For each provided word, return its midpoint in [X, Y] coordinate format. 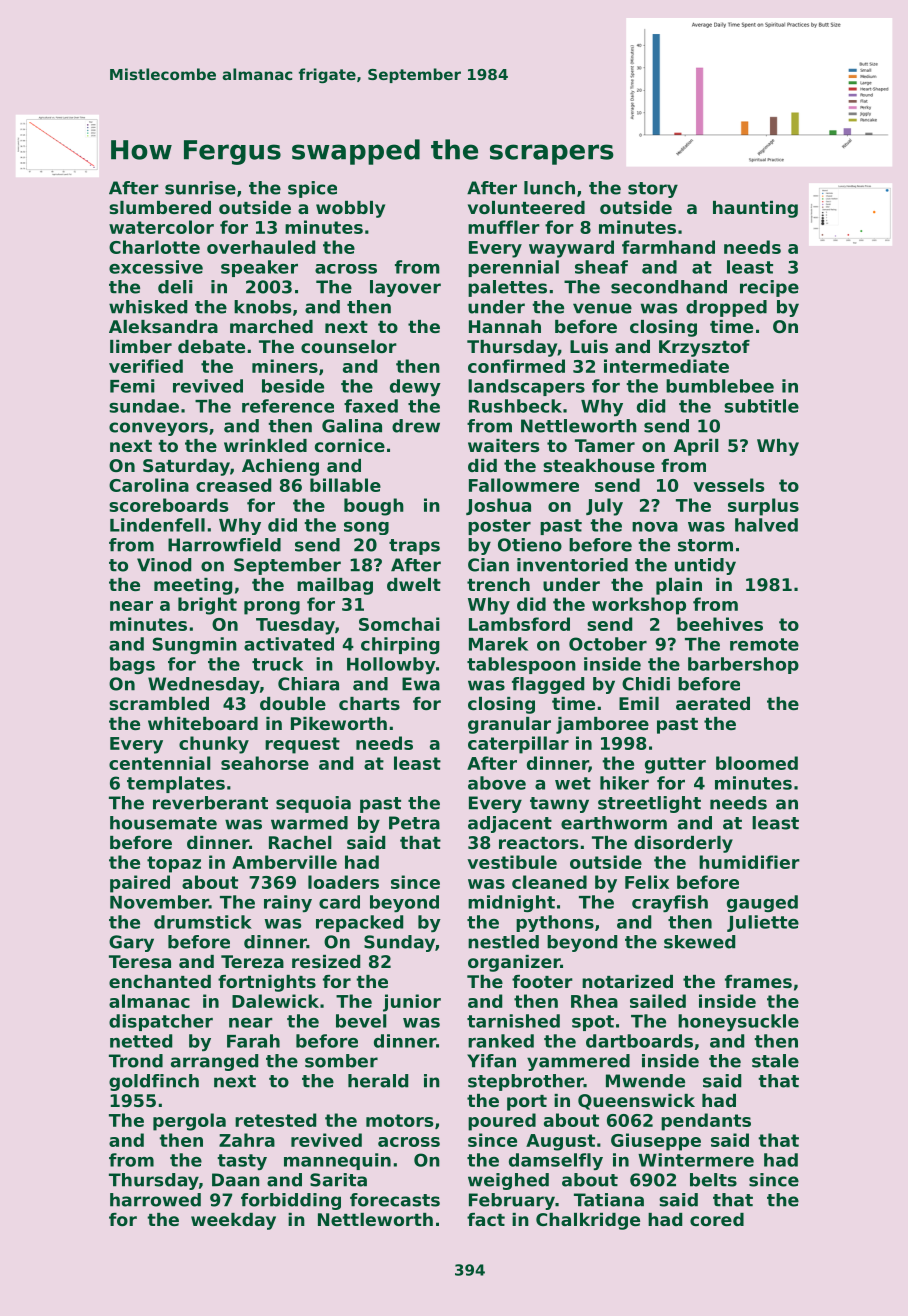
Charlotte [154, 247]
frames [758, 981]
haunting [755, 209]
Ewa [421, 684]
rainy [288, 904]
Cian [488, 565]
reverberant [210, 803]
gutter [675, 765]
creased [233, 485]
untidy [705, 566]
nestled [503, 942]
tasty [242, 1162]
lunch [549, 188]
